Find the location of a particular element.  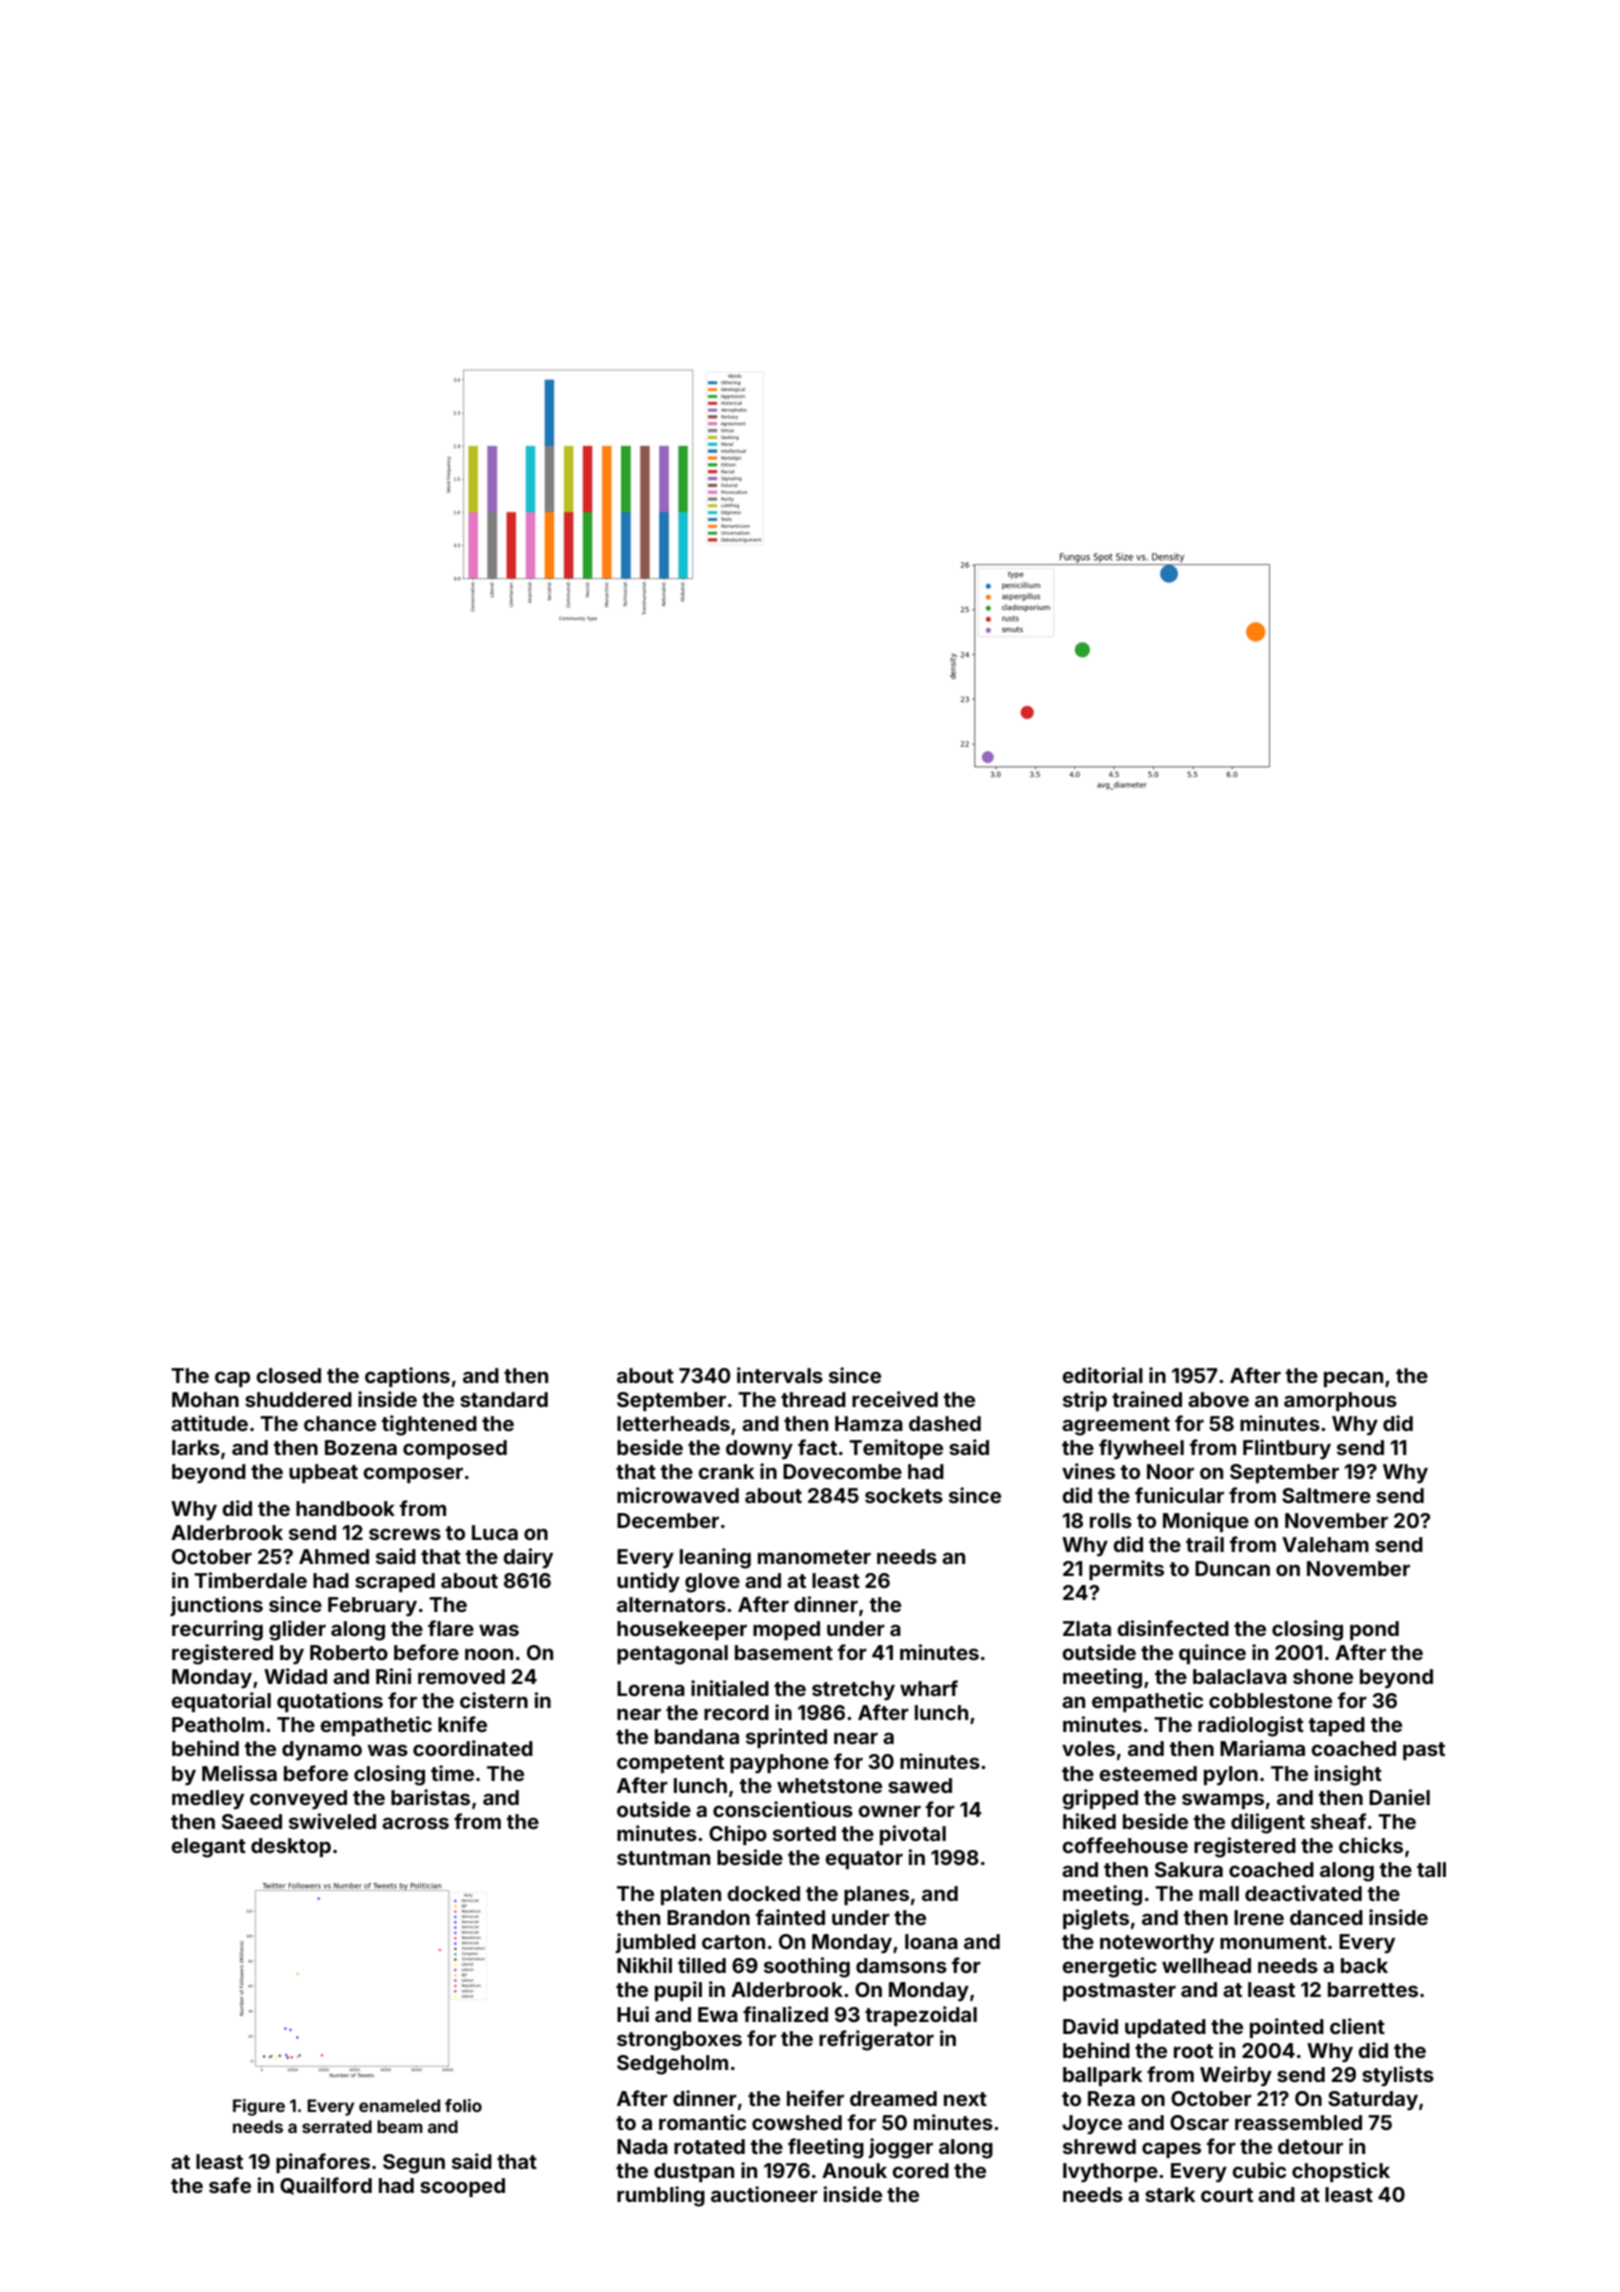

danced is located at coordinates (1326, 1917).
